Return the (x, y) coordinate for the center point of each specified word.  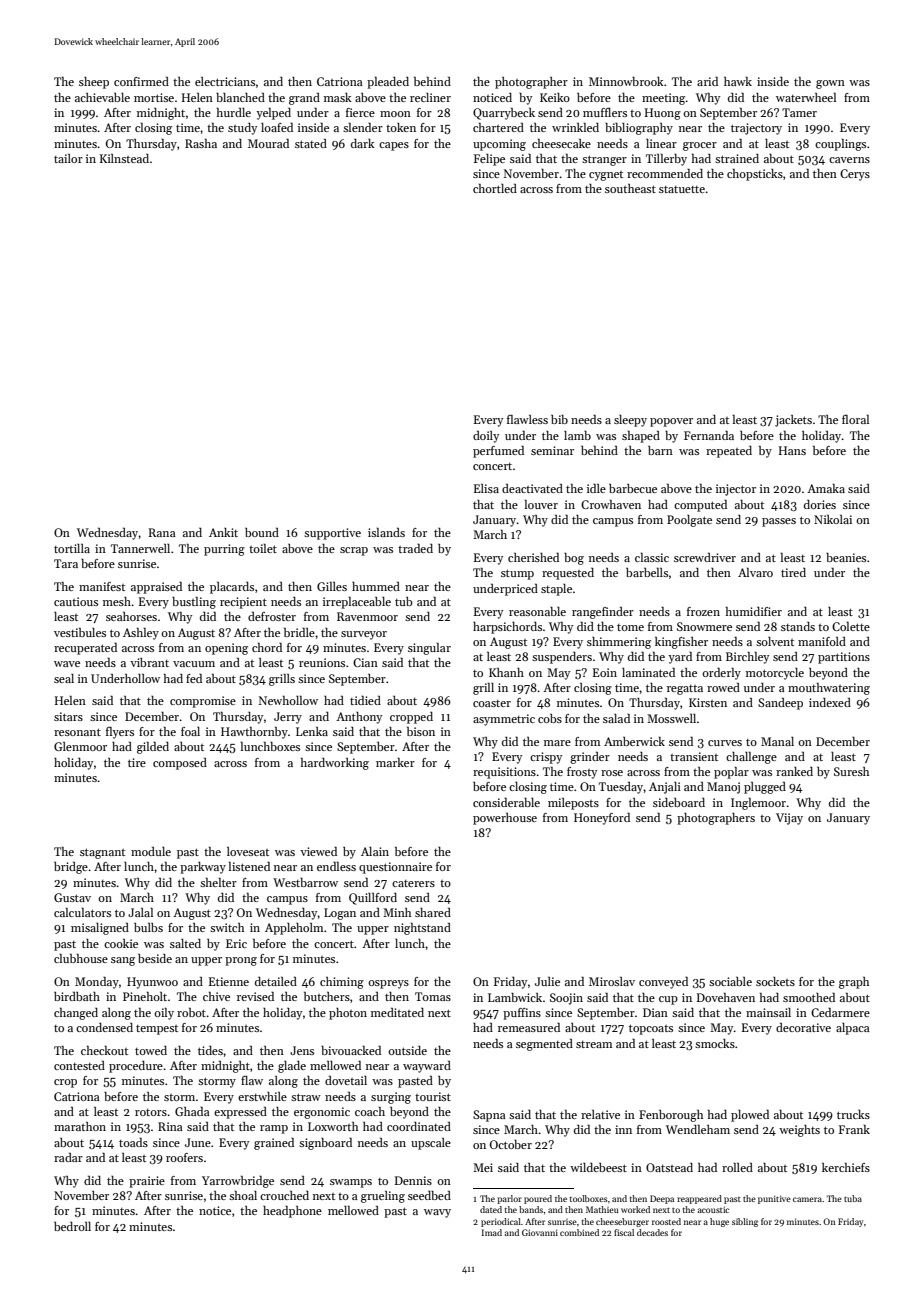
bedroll (72, 1226)
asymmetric (504, 720)
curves (725, 743)
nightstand (422, 929)
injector (736, 490)
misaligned (100, 929)
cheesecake (561, 143)
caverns (849, 160)
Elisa (486, 488)
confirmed (141, 81)
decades (652, 1232)
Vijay (789, 819)
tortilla (72, 548)
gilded (153, 748)
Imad (492, 1232)
